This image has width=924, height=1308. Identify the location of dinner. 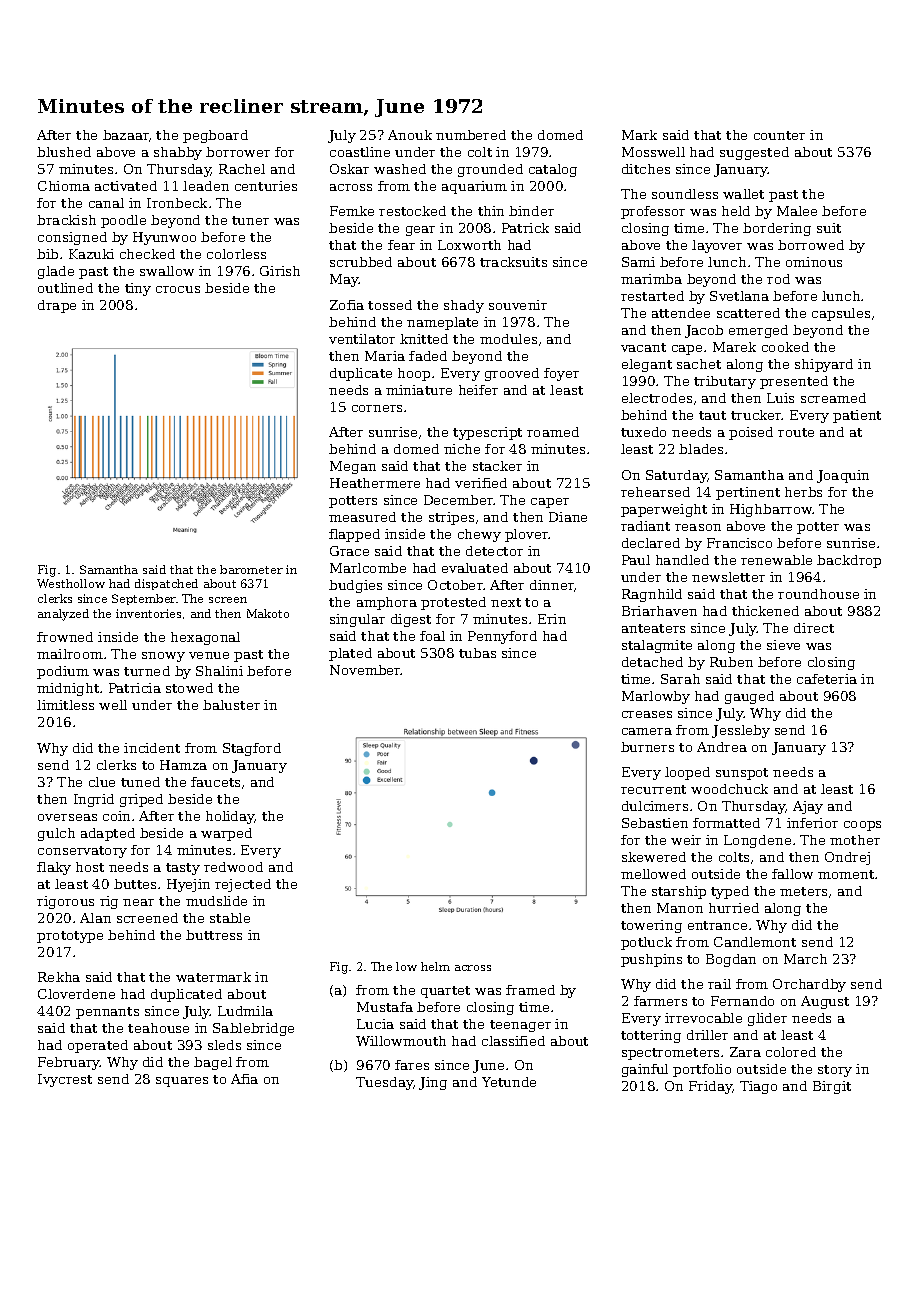
(552, 585).
